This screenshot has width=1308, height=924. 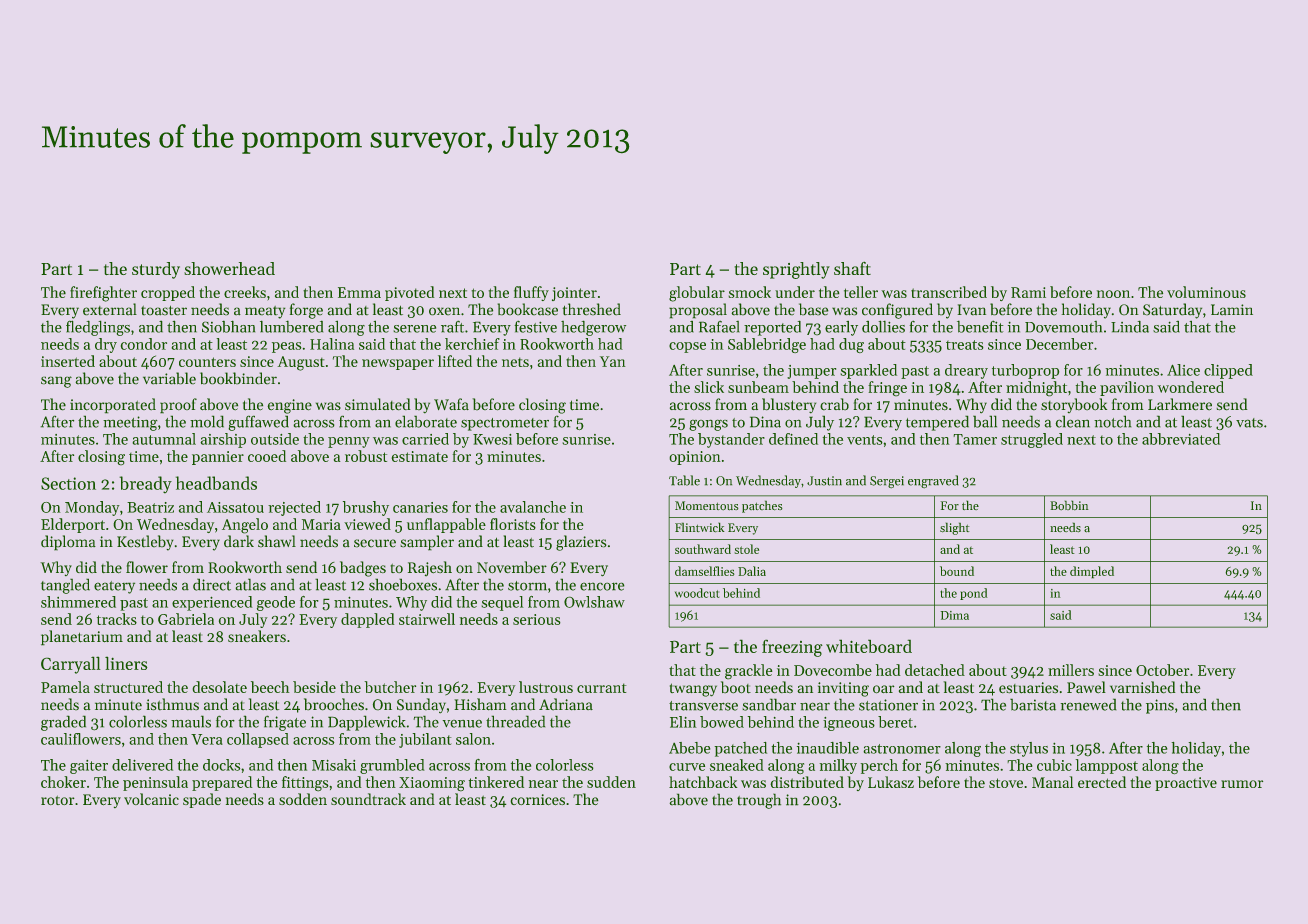 I want to click on penny, so click(x=349, y=442).
